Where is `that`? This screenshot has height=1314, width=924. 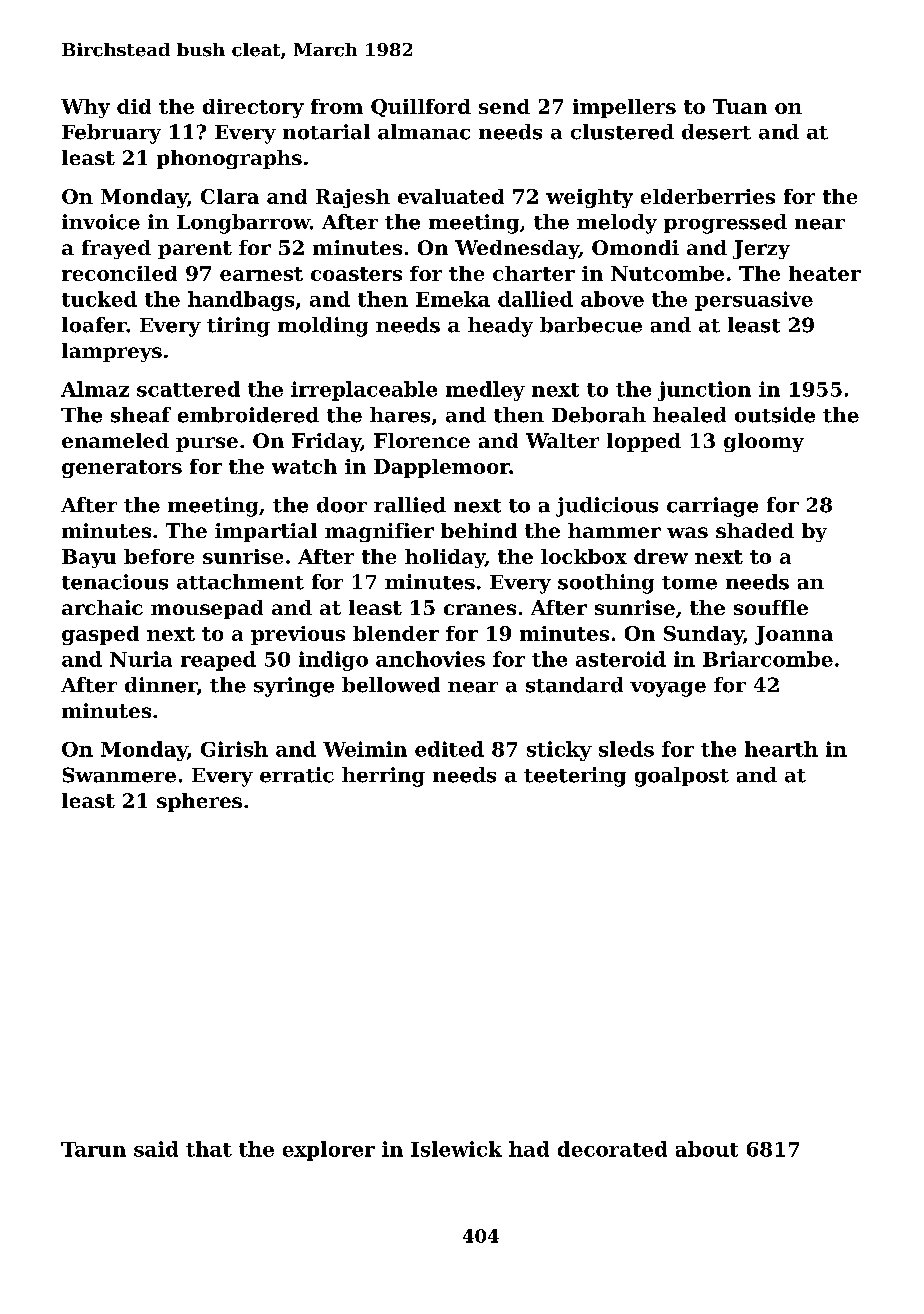 that is located at coordinates (209, 1149).
